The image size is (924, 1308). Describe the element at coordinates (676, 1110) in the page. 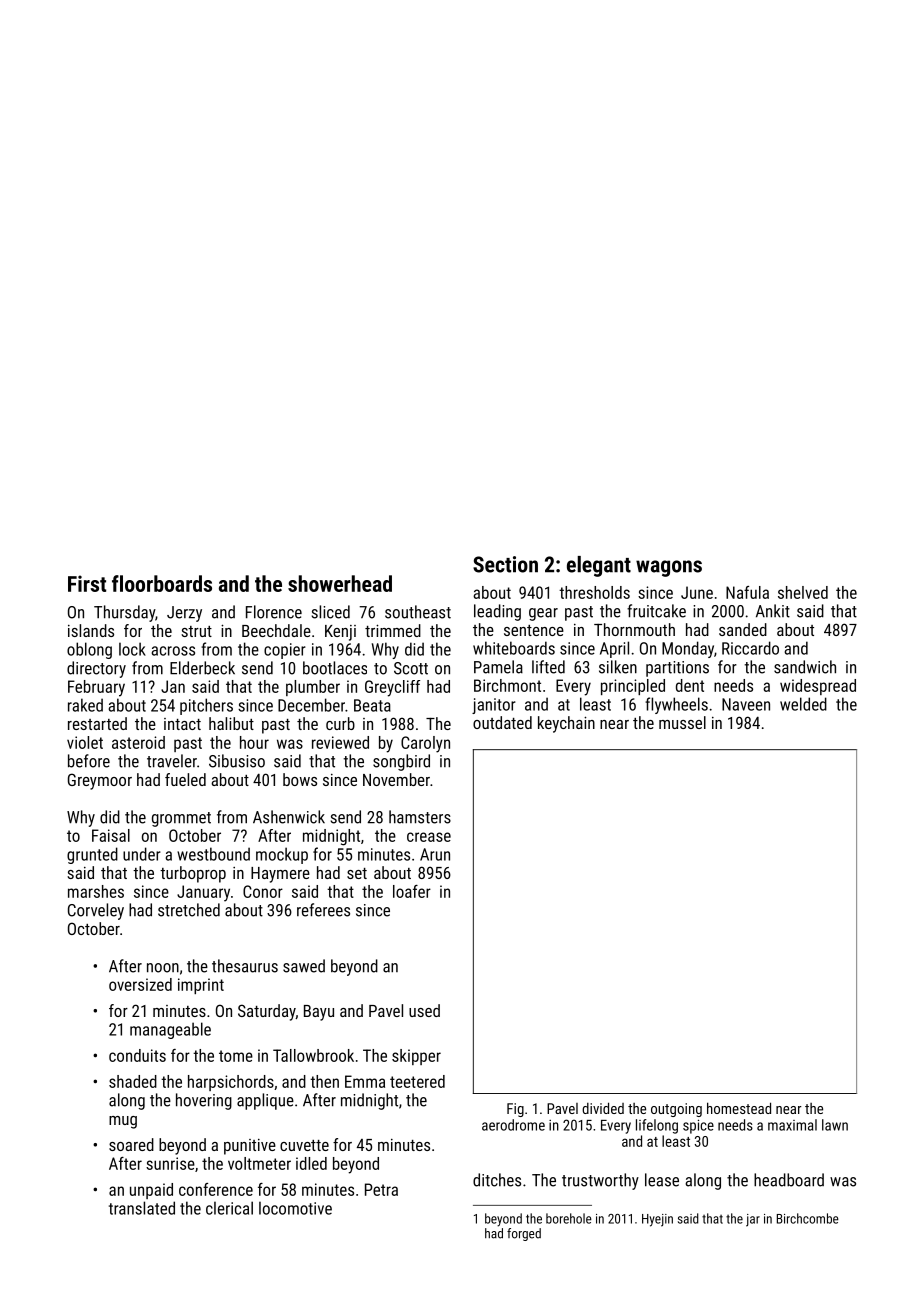

I see `outgoing` at that location.
